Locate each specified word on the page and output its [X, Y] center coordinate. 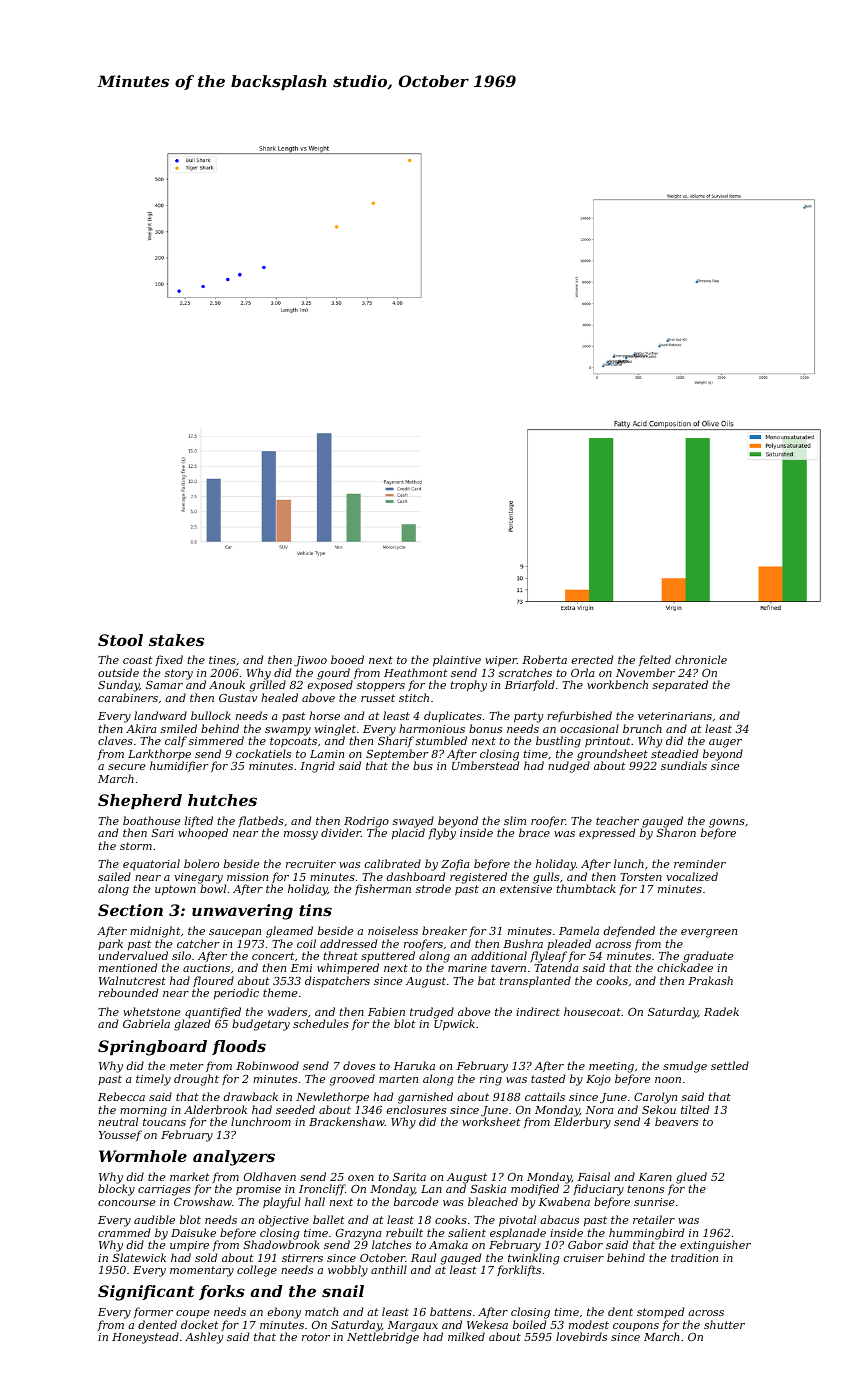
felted [655, 660]
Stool [120, 640]
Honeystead [145, 1338]
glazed [192, 1025]
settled [730, 1065]
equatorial [151, 865]
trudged [432, 1013]
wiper [501, 661]
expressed [607, 833]
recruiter [311, 864]
